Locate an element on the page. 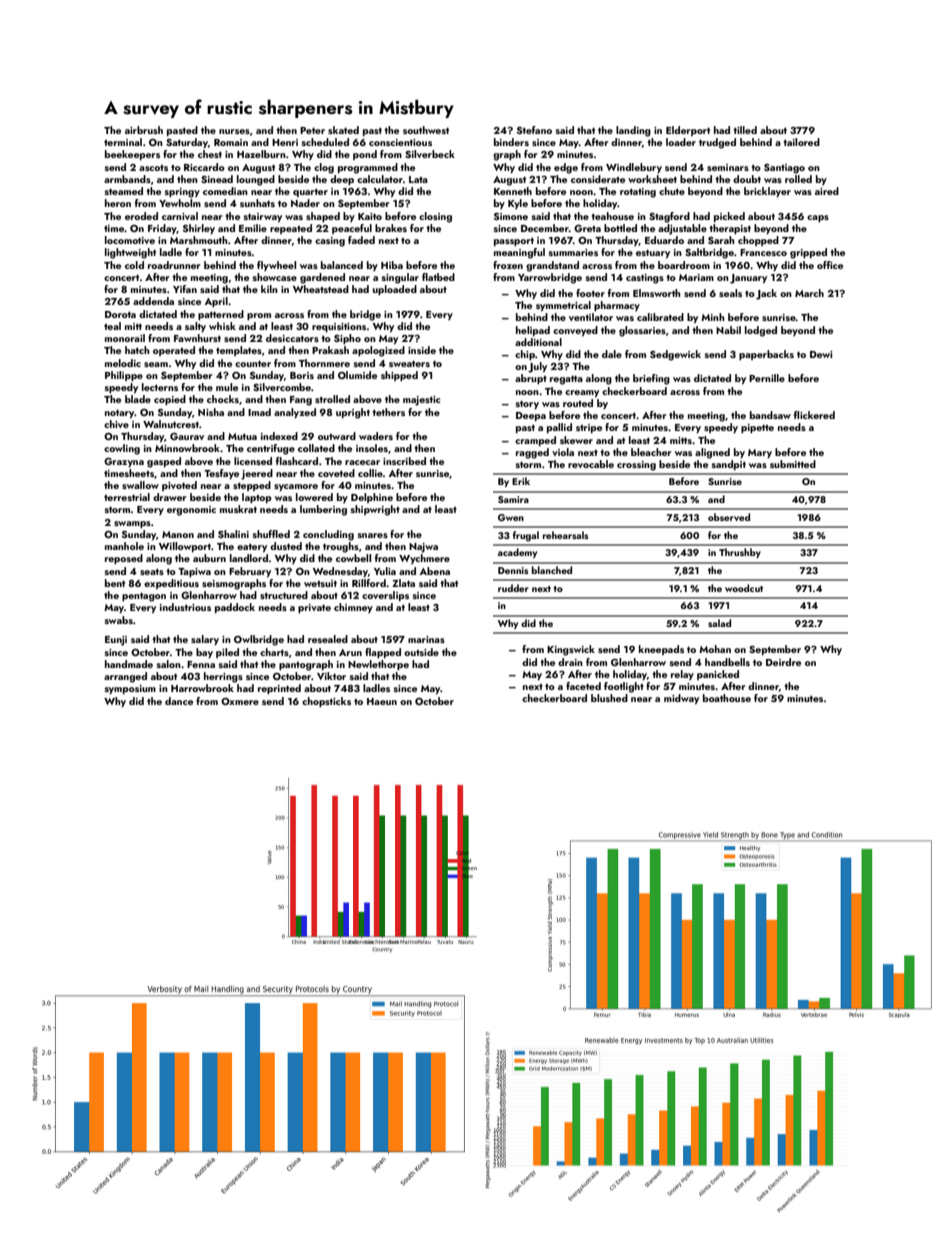 This document has width=952, height=1233. Yewholm is located at coordinates (180, 203).
